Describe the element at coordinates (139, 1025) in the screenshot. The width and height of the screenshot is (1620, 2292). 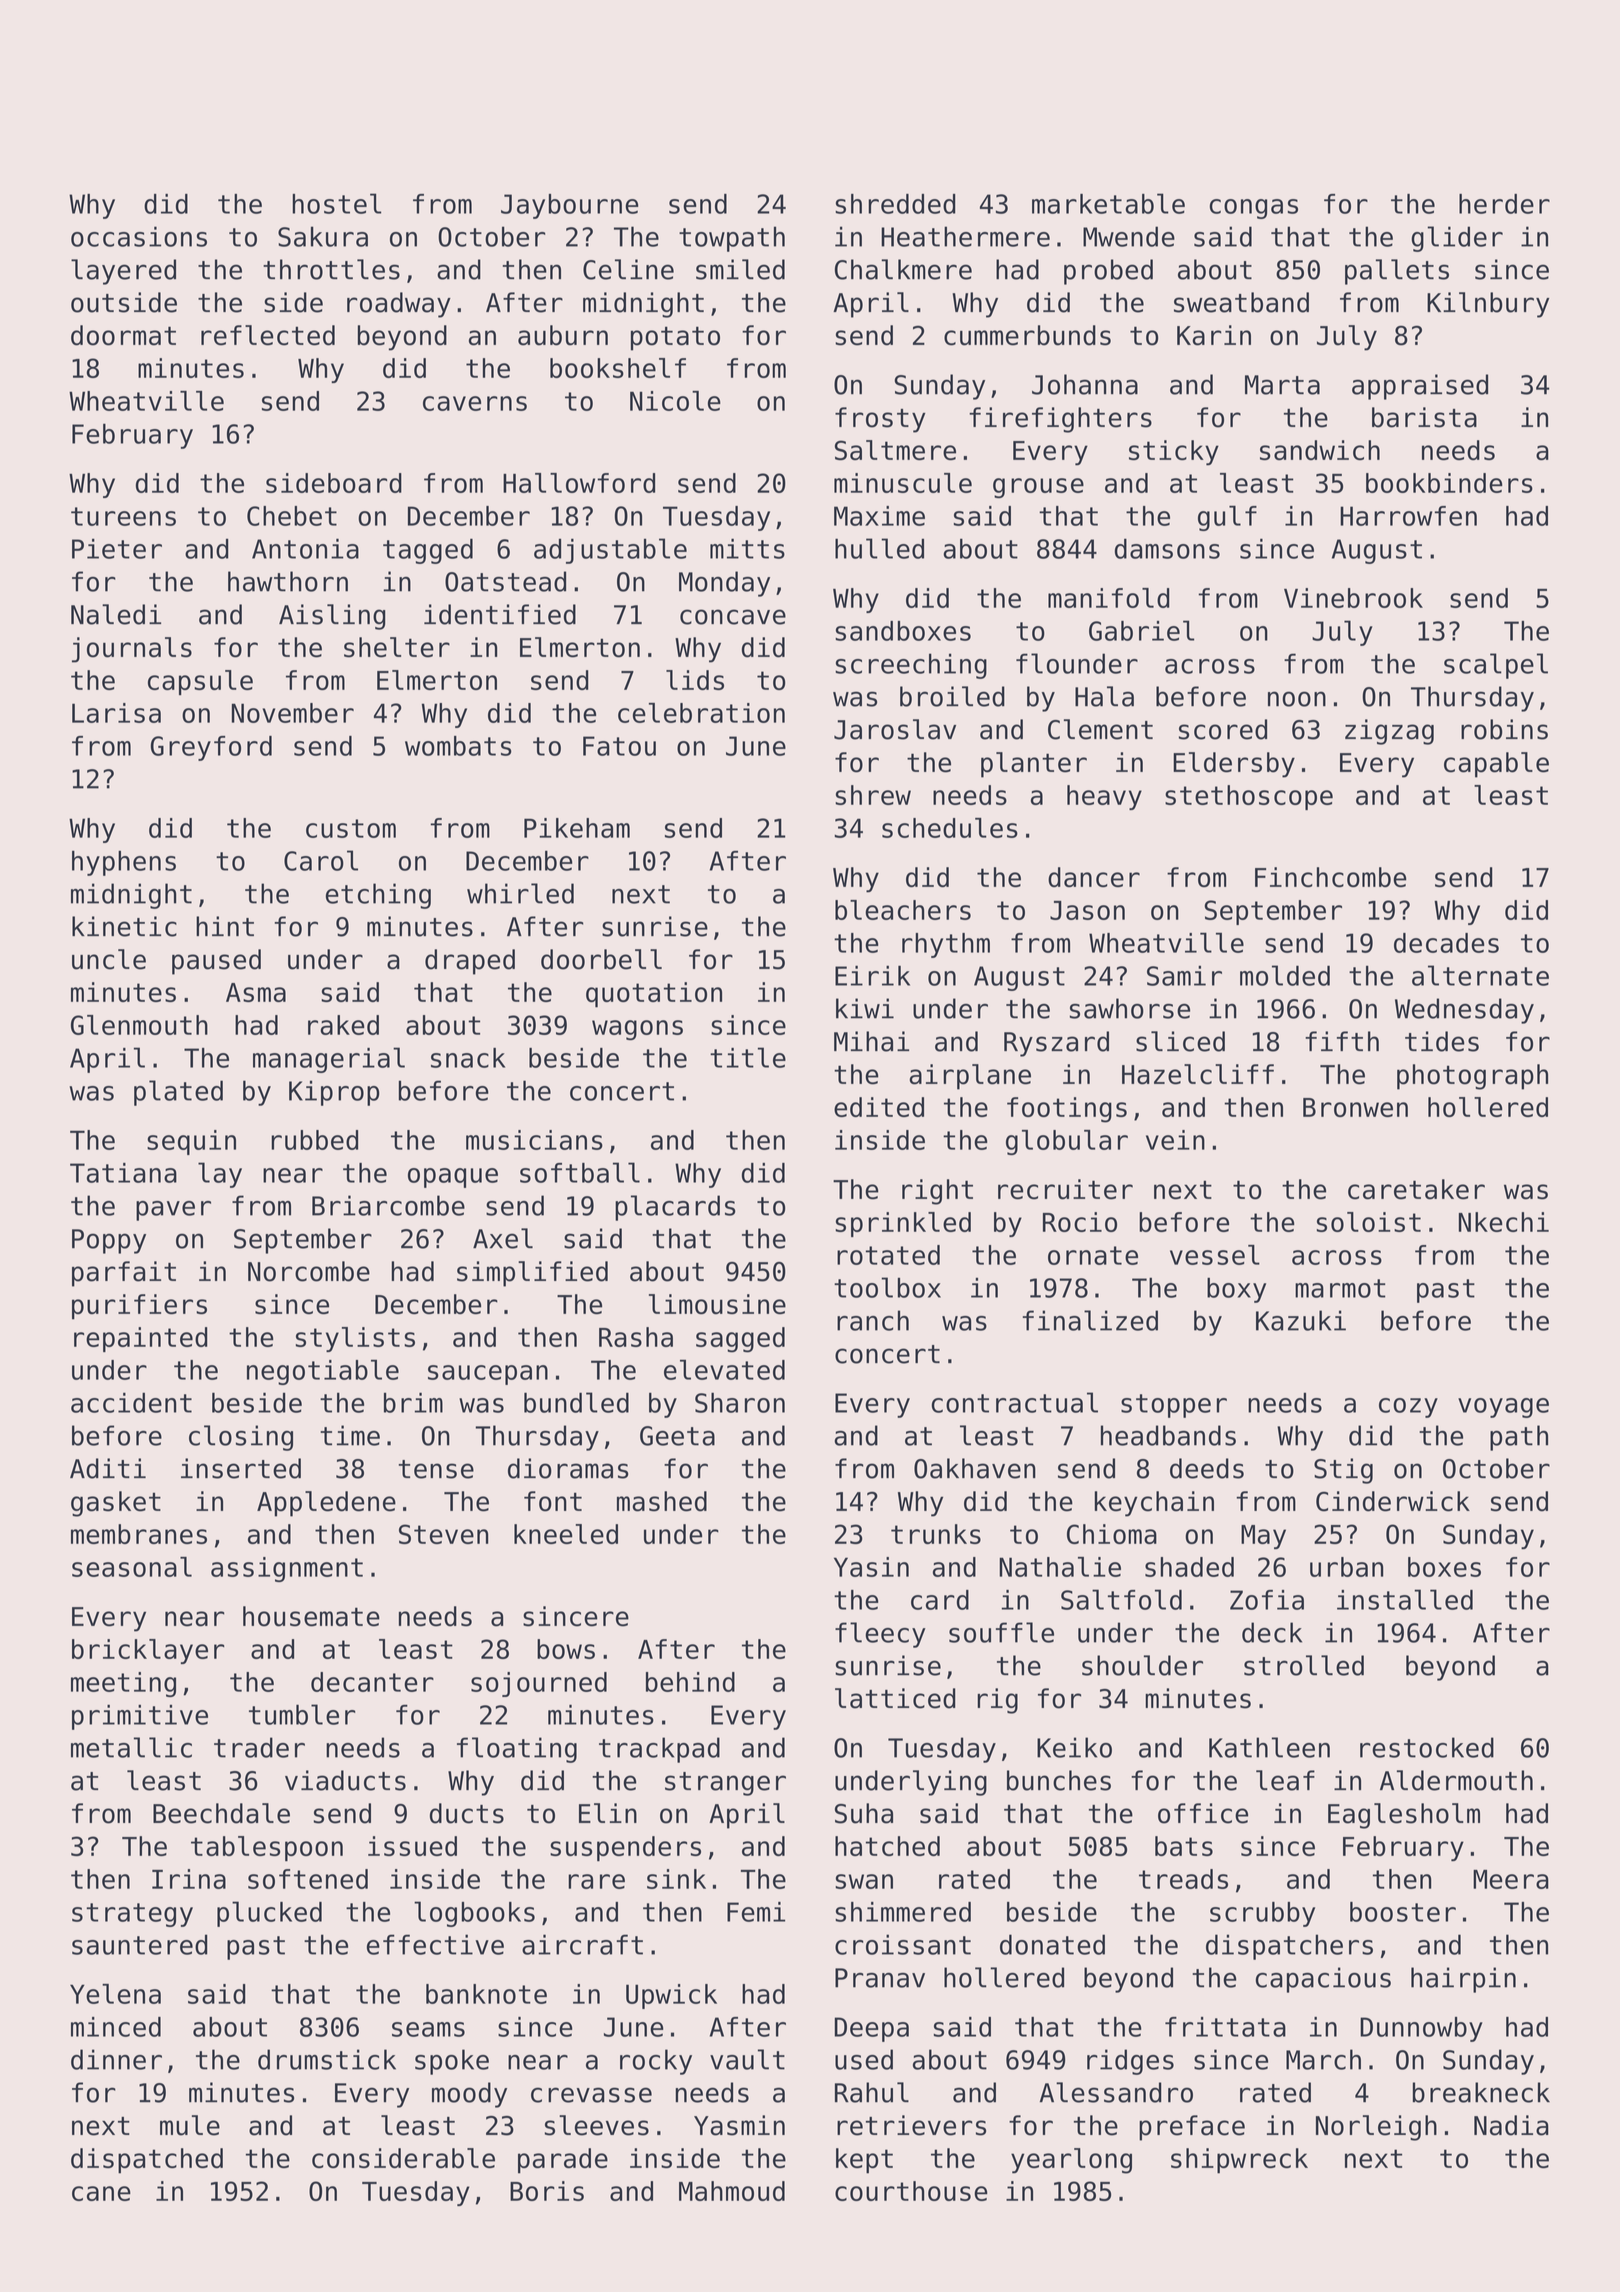
I see `Glenmouth` at that location.
